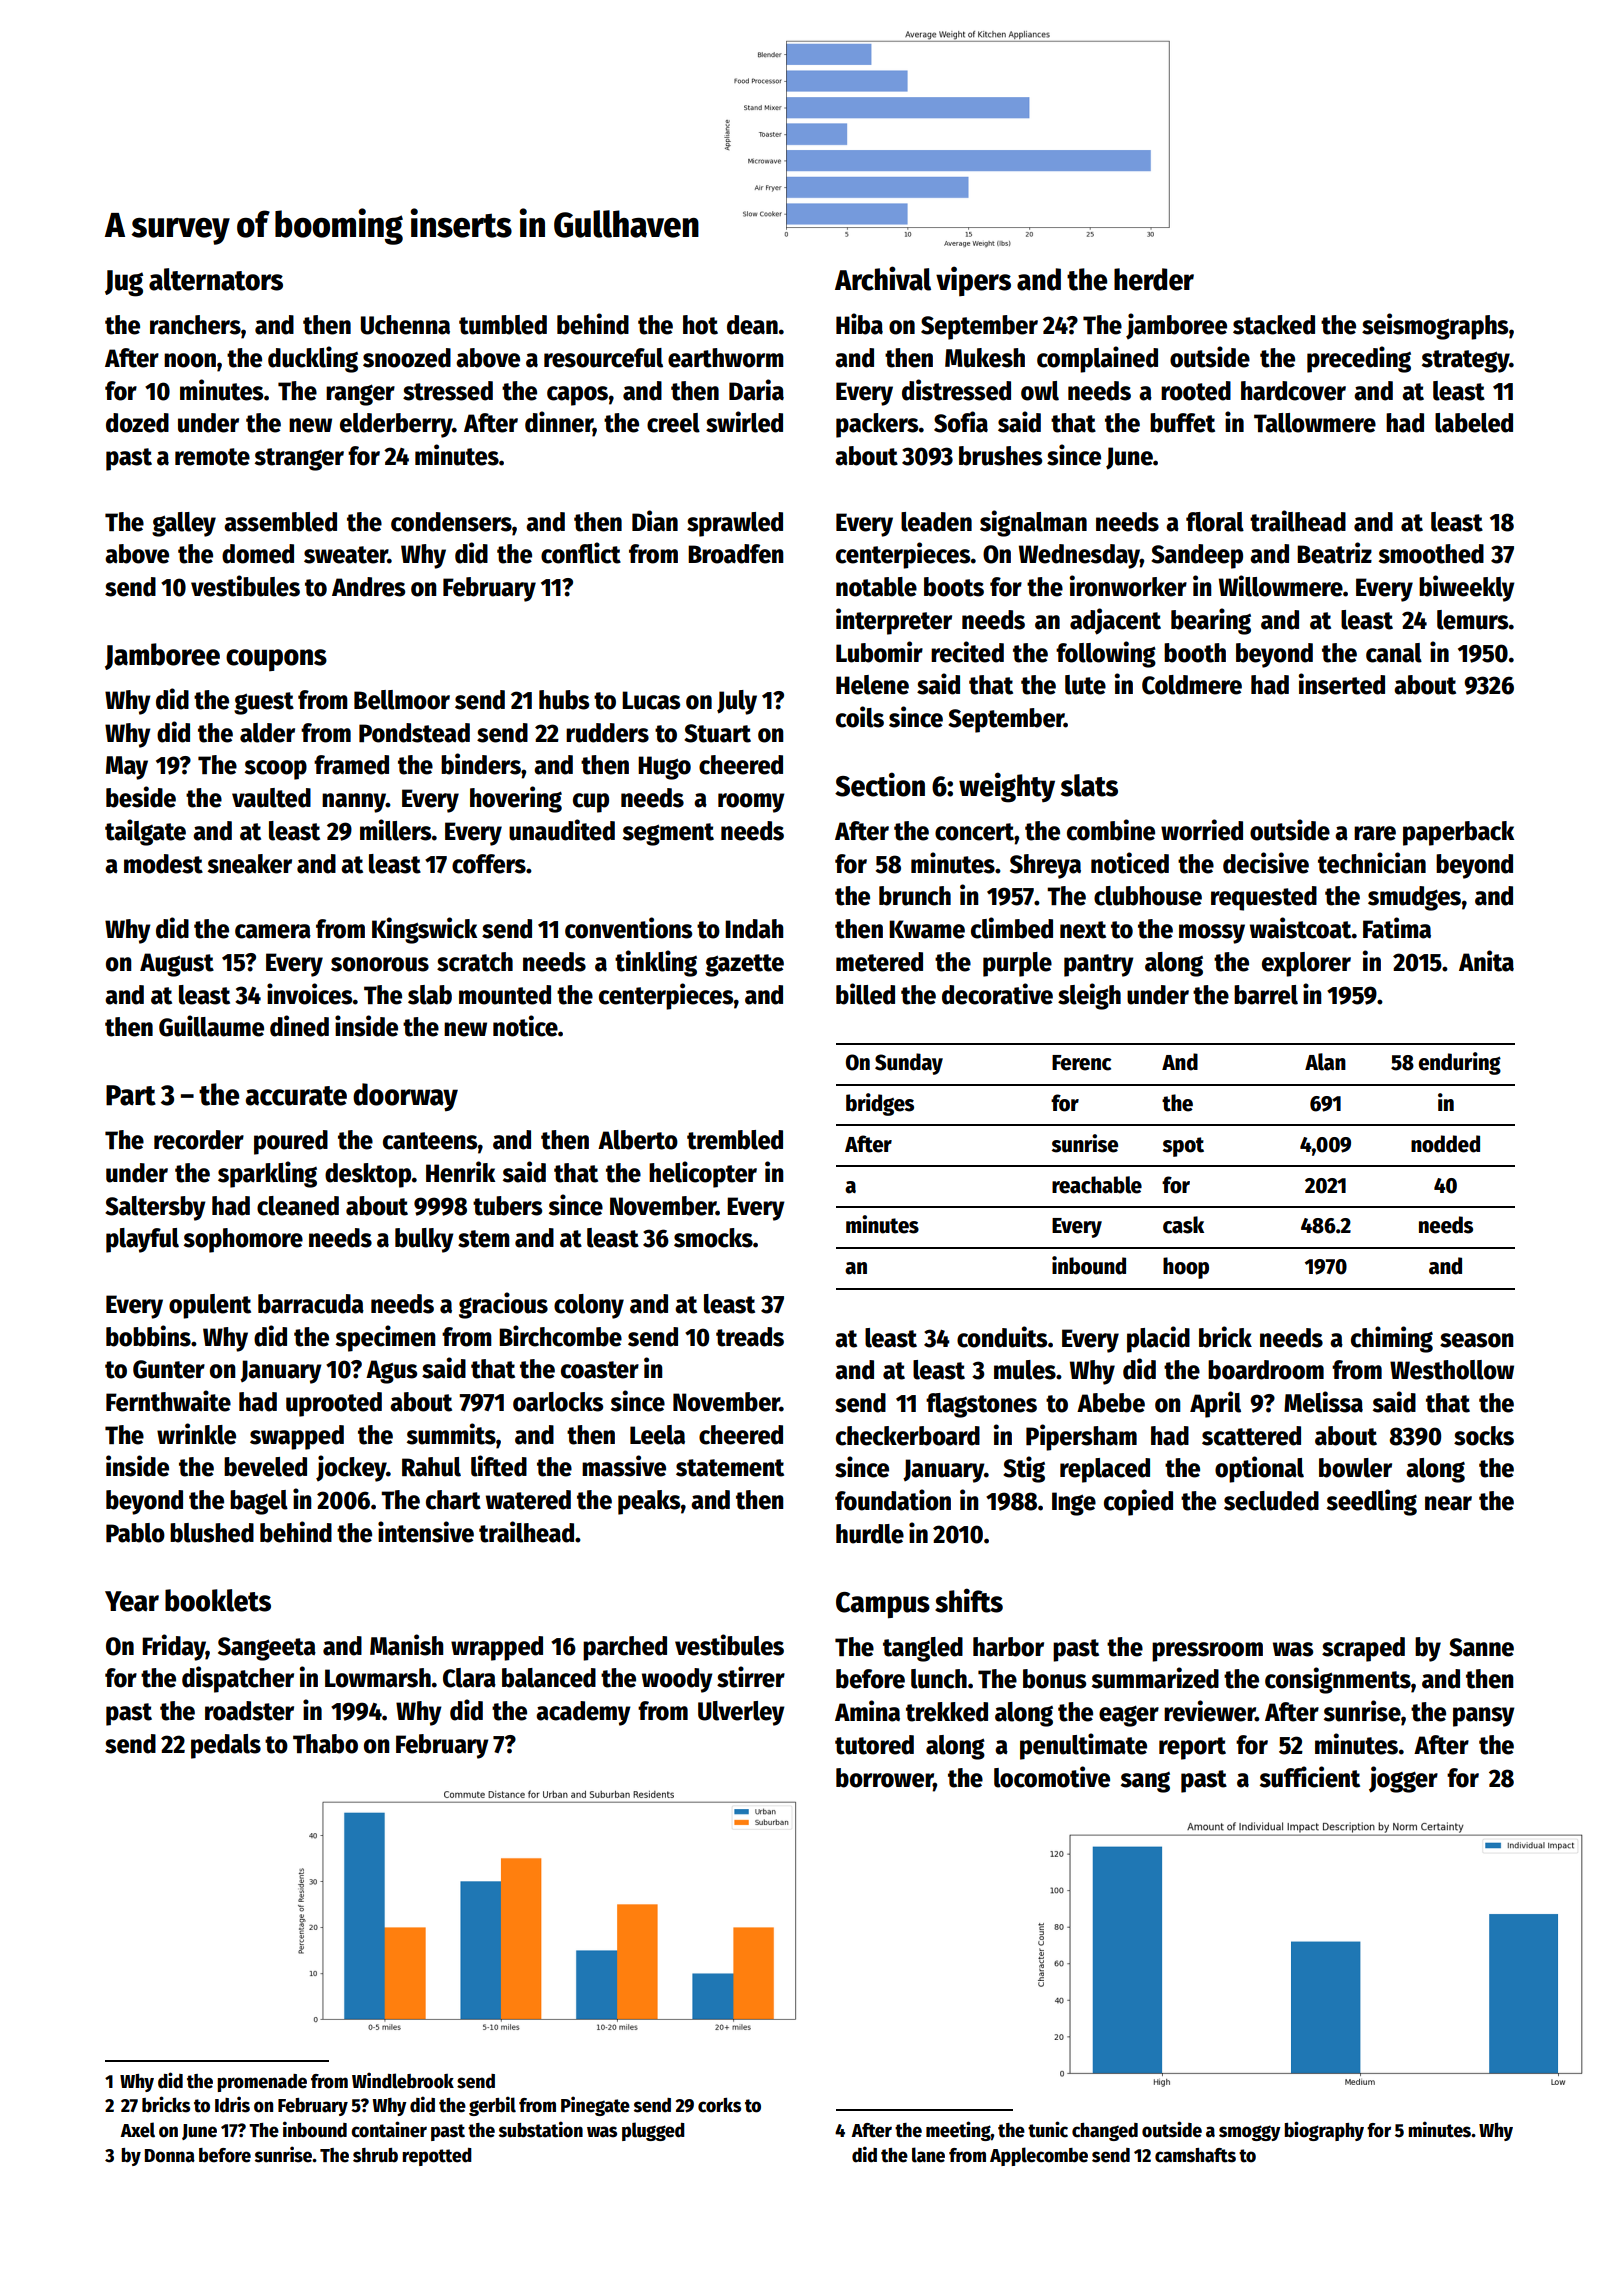 The image size is (1620, 2292). What do you see at coordinates (735, 1140) in the screenshot?
I see `trembled` at bounding box center [735, 1140].
